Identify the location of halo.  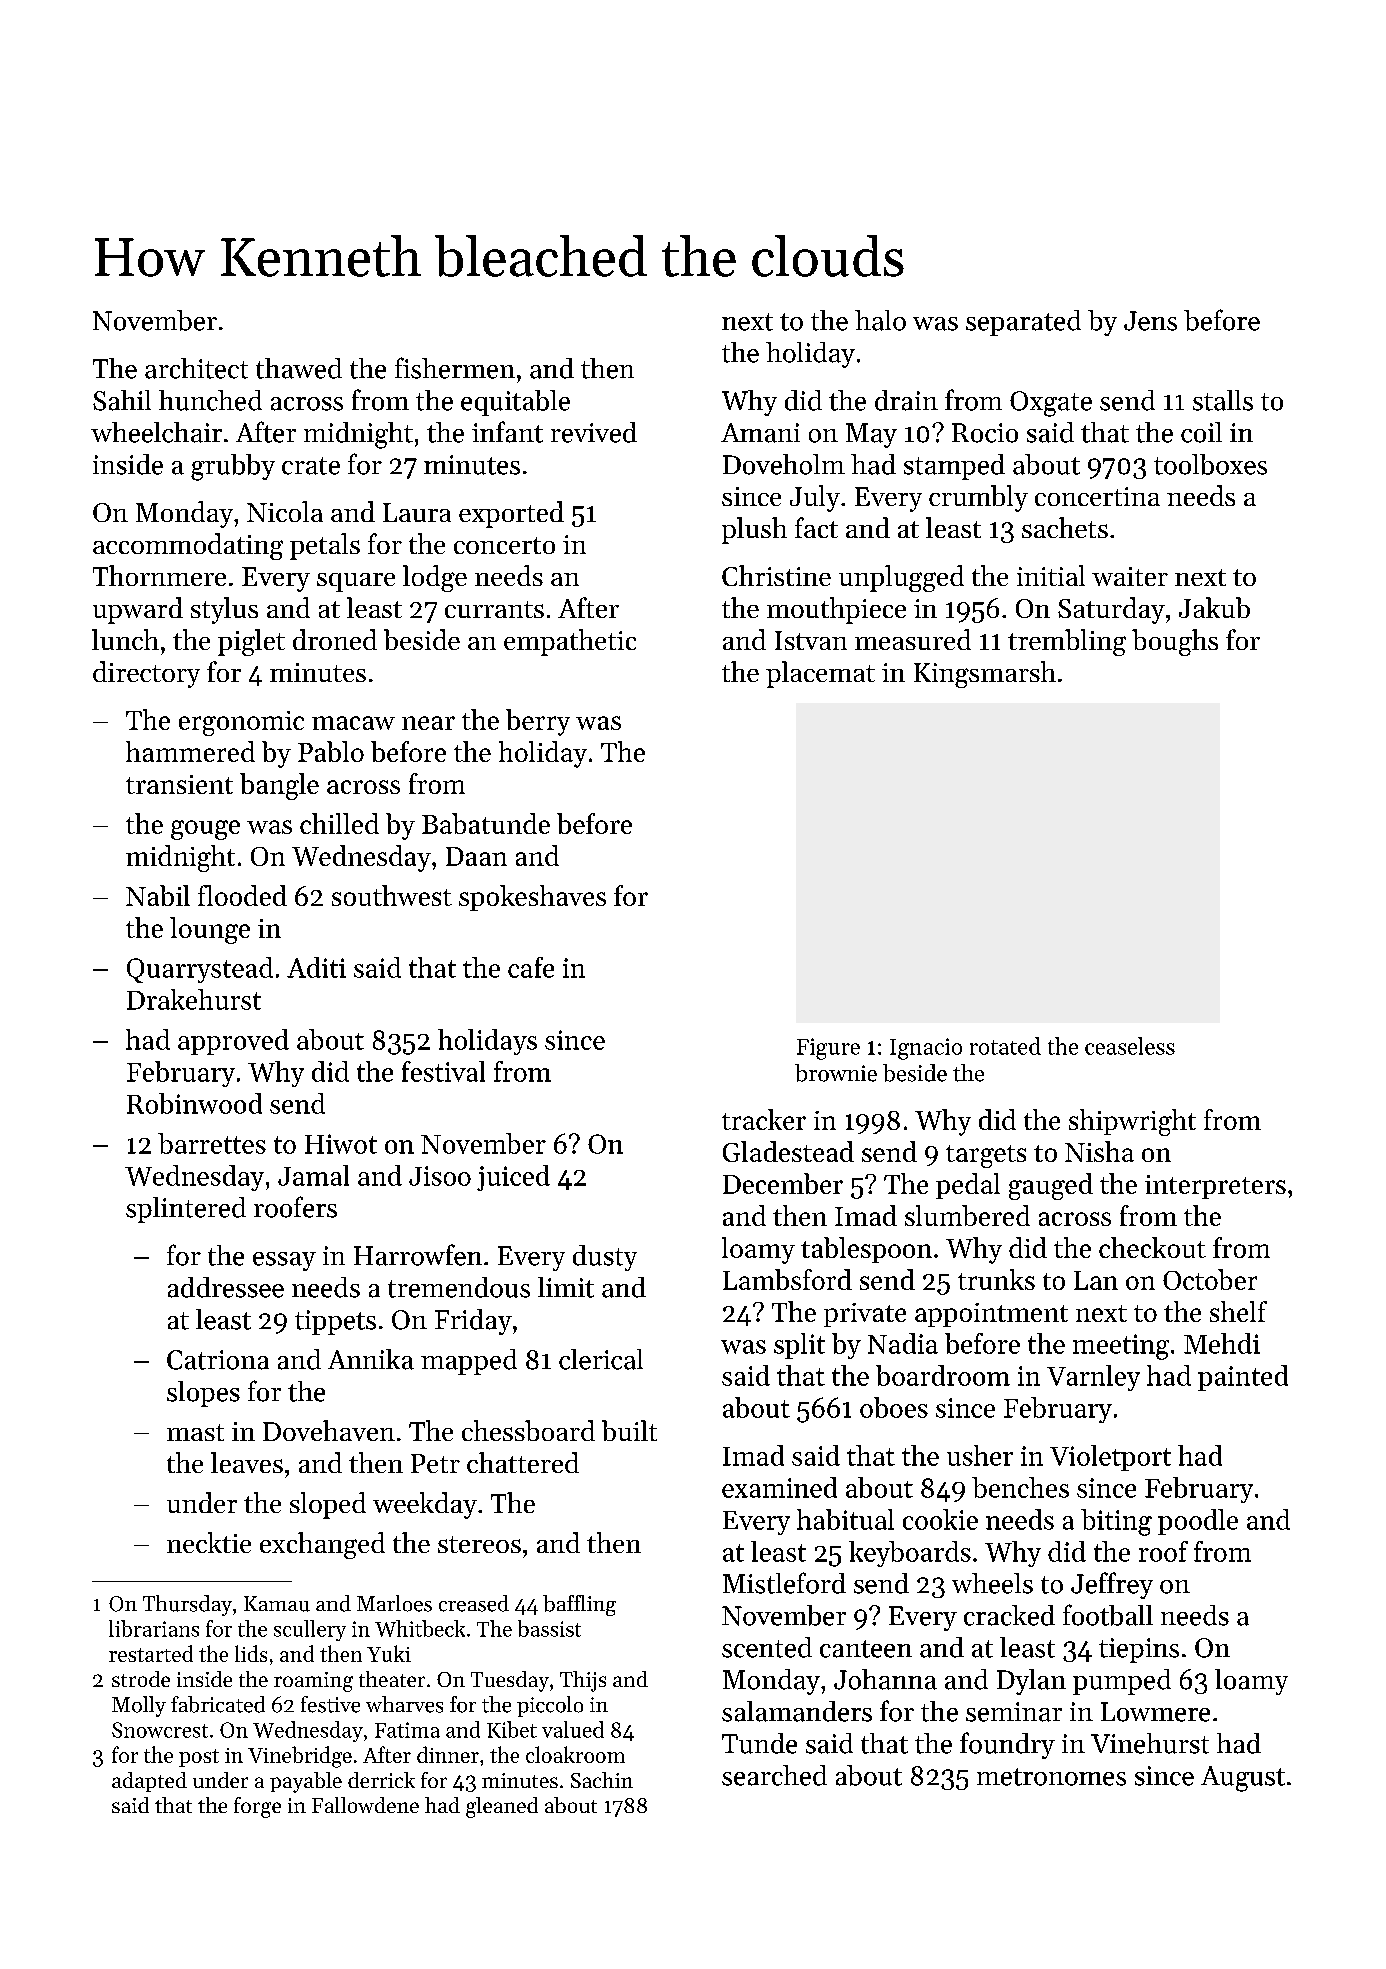
(880, 320).
